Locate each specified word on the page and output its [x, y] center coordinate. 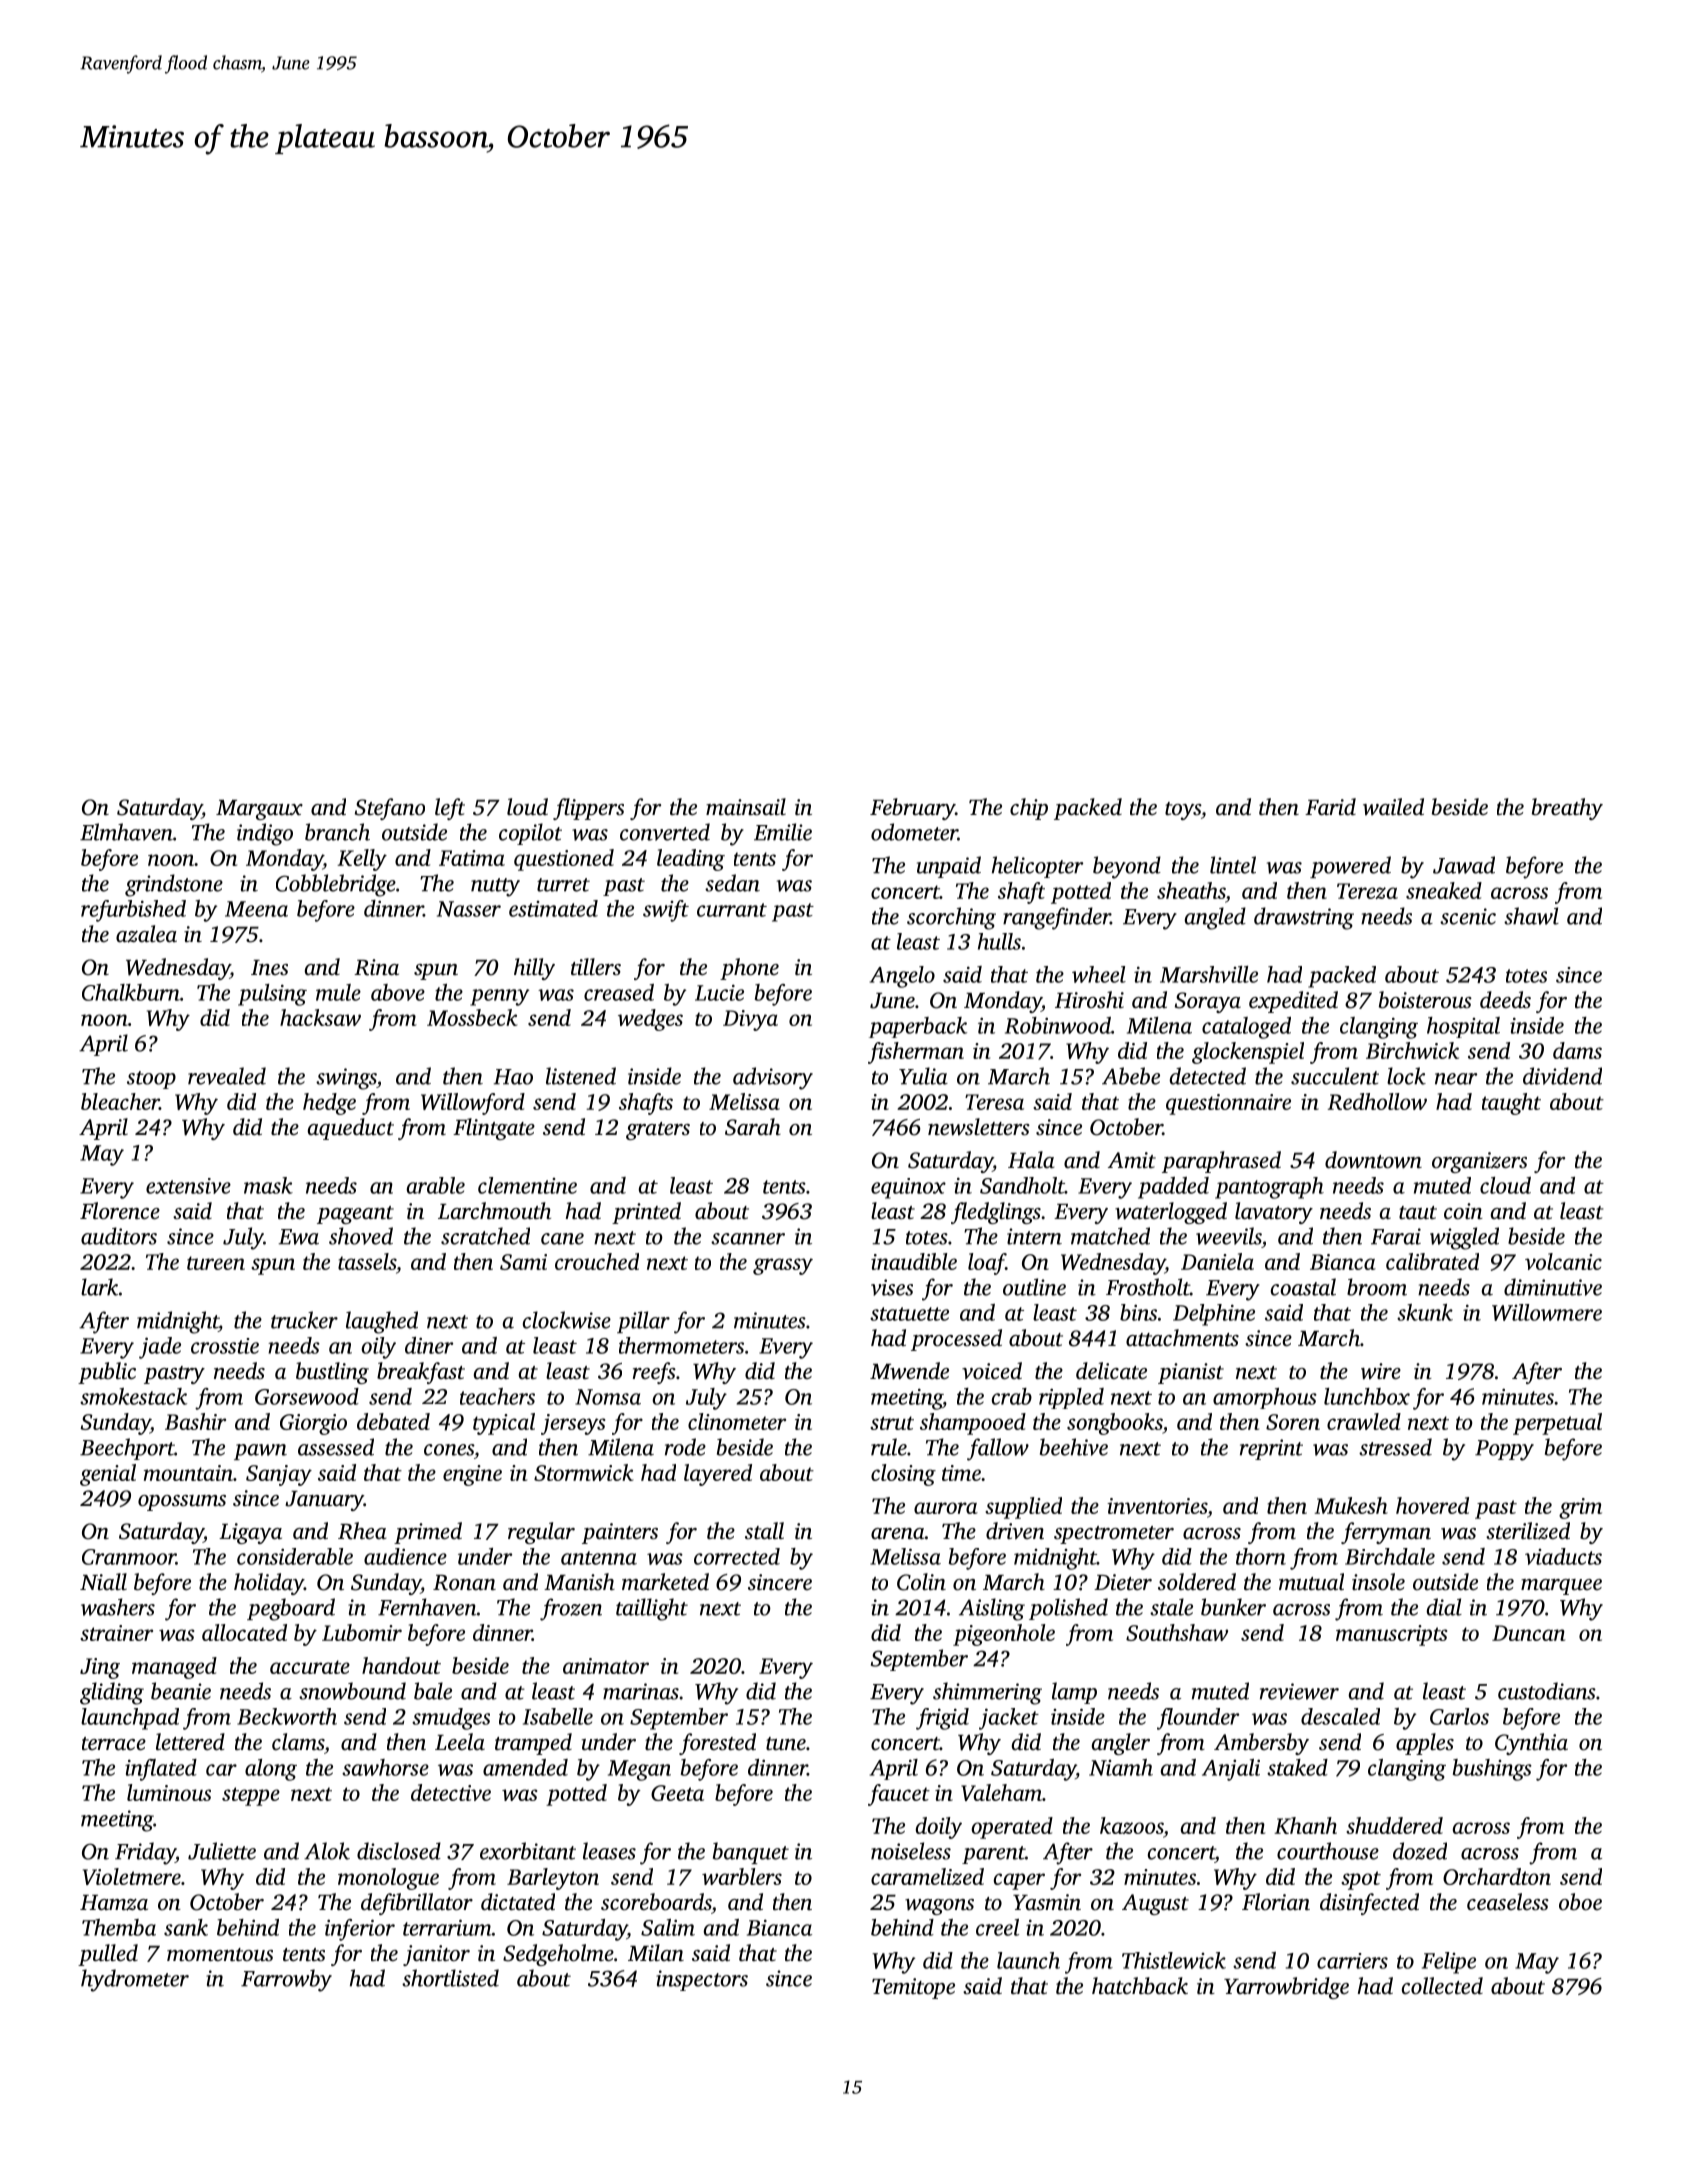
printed [646, 1213]
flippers [588, 809]
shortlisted [450, 1978]
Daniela [1217, 1261]
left [450, 809]
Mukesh [1351, 1505]
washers [118, 1607]
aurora [946, 1508]
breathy [1567, 809]
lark [99, 1287]
